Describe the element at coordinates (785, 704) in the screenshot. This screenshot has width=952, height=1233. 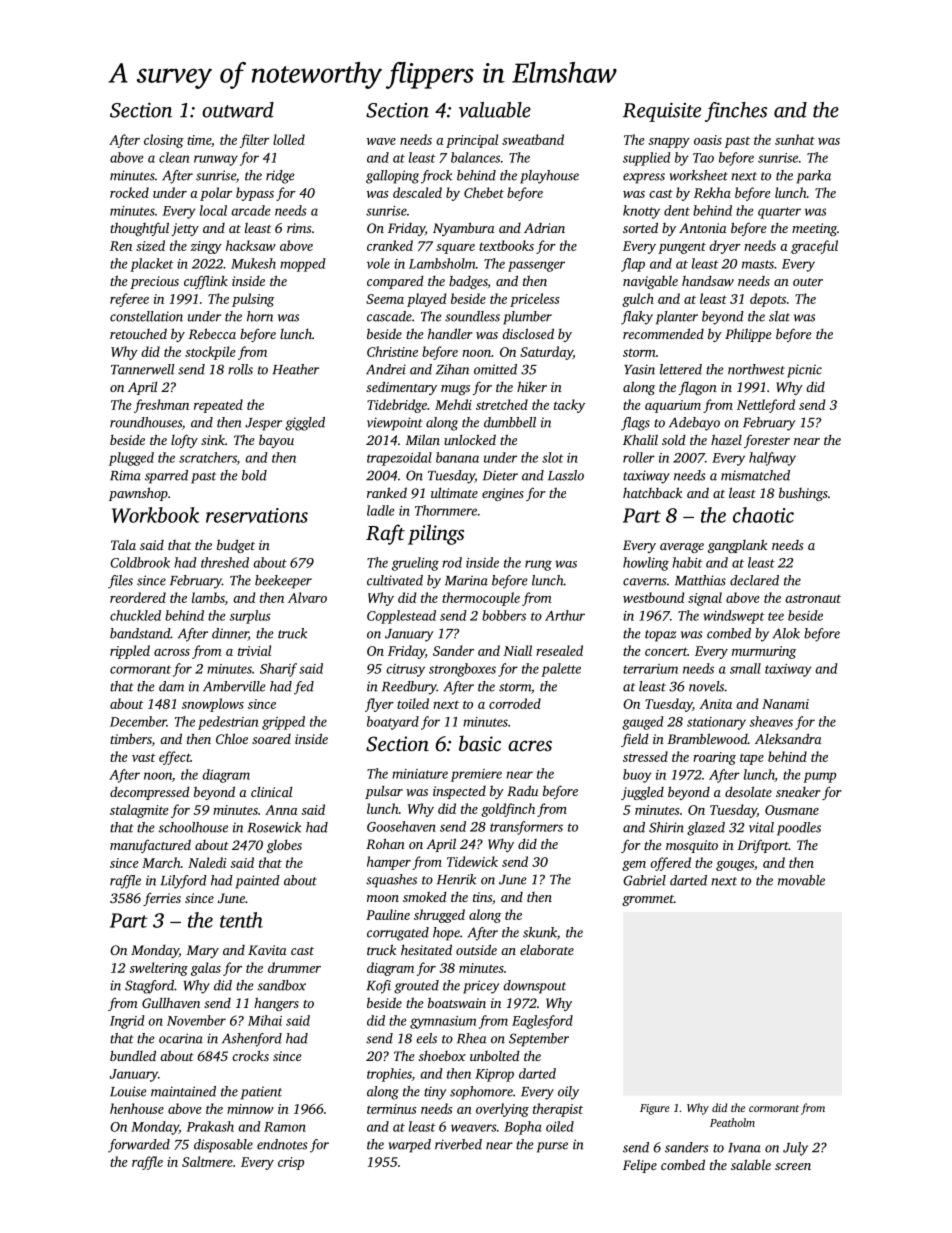
I see `Nanami` at that location.
